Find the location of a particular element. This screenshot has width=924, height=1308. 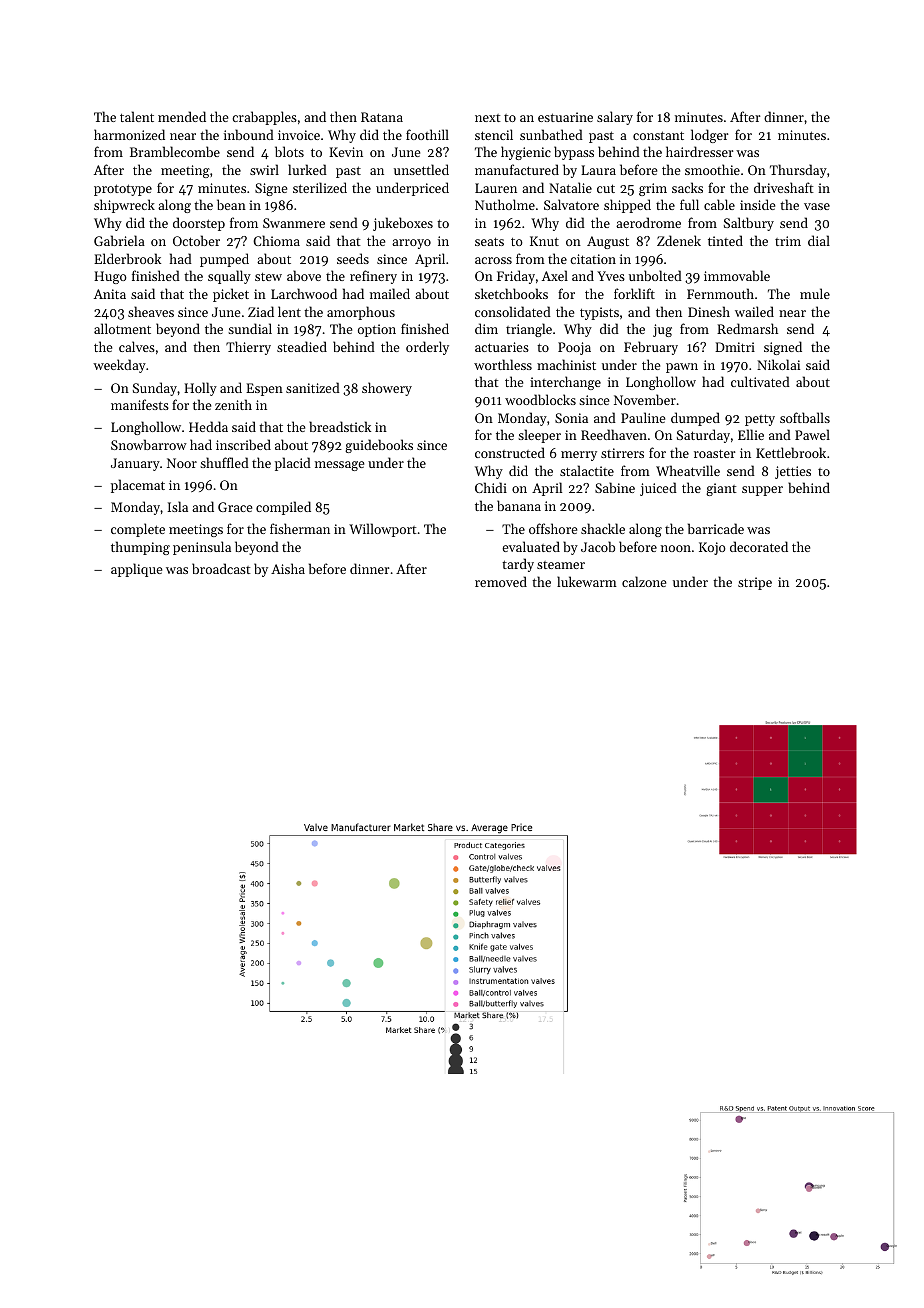

removed is located at coordinates (501, 581).
